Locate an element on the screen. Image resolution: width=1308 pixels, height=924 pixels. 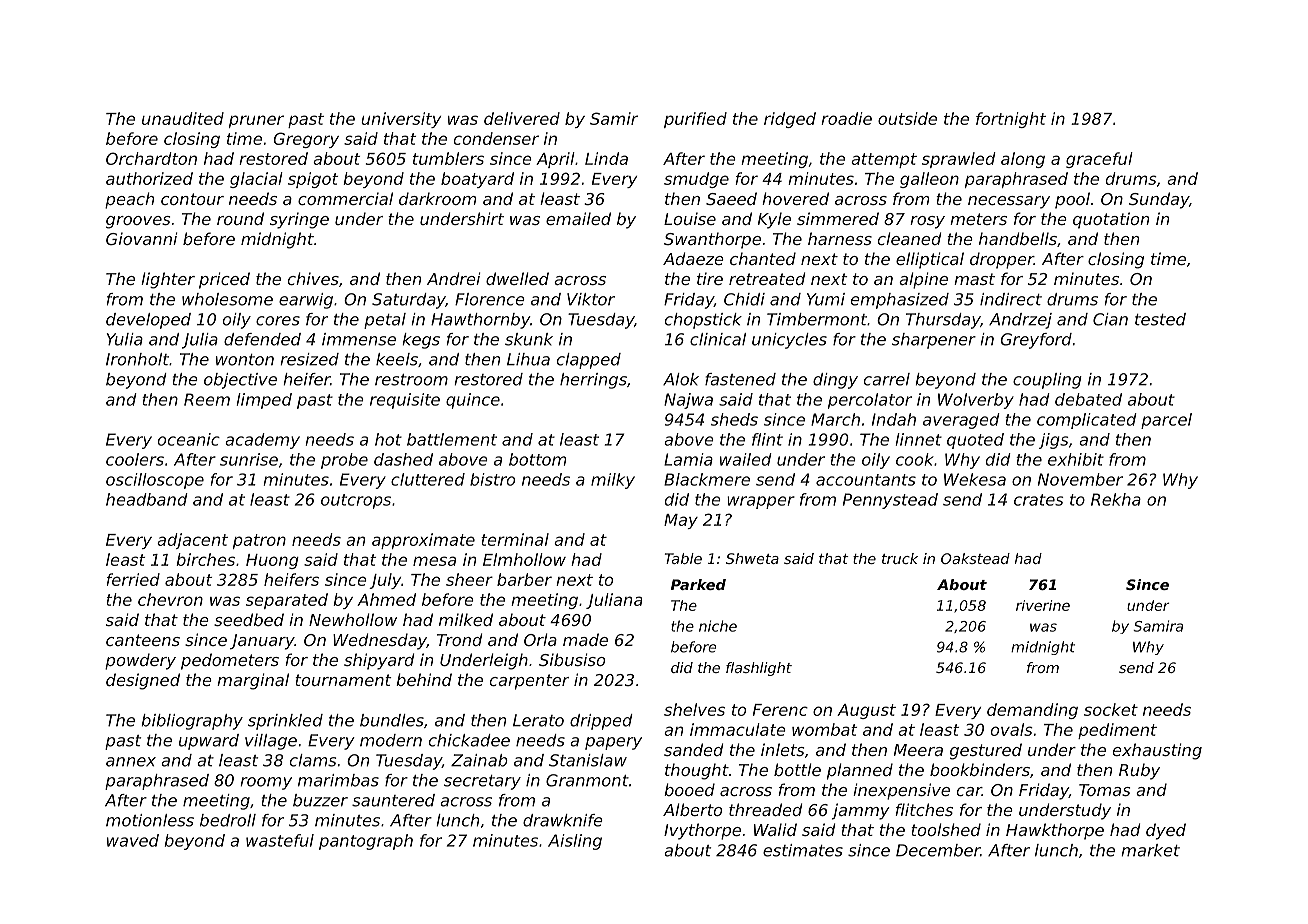
handbells is located at coordinates (1018, 238).
